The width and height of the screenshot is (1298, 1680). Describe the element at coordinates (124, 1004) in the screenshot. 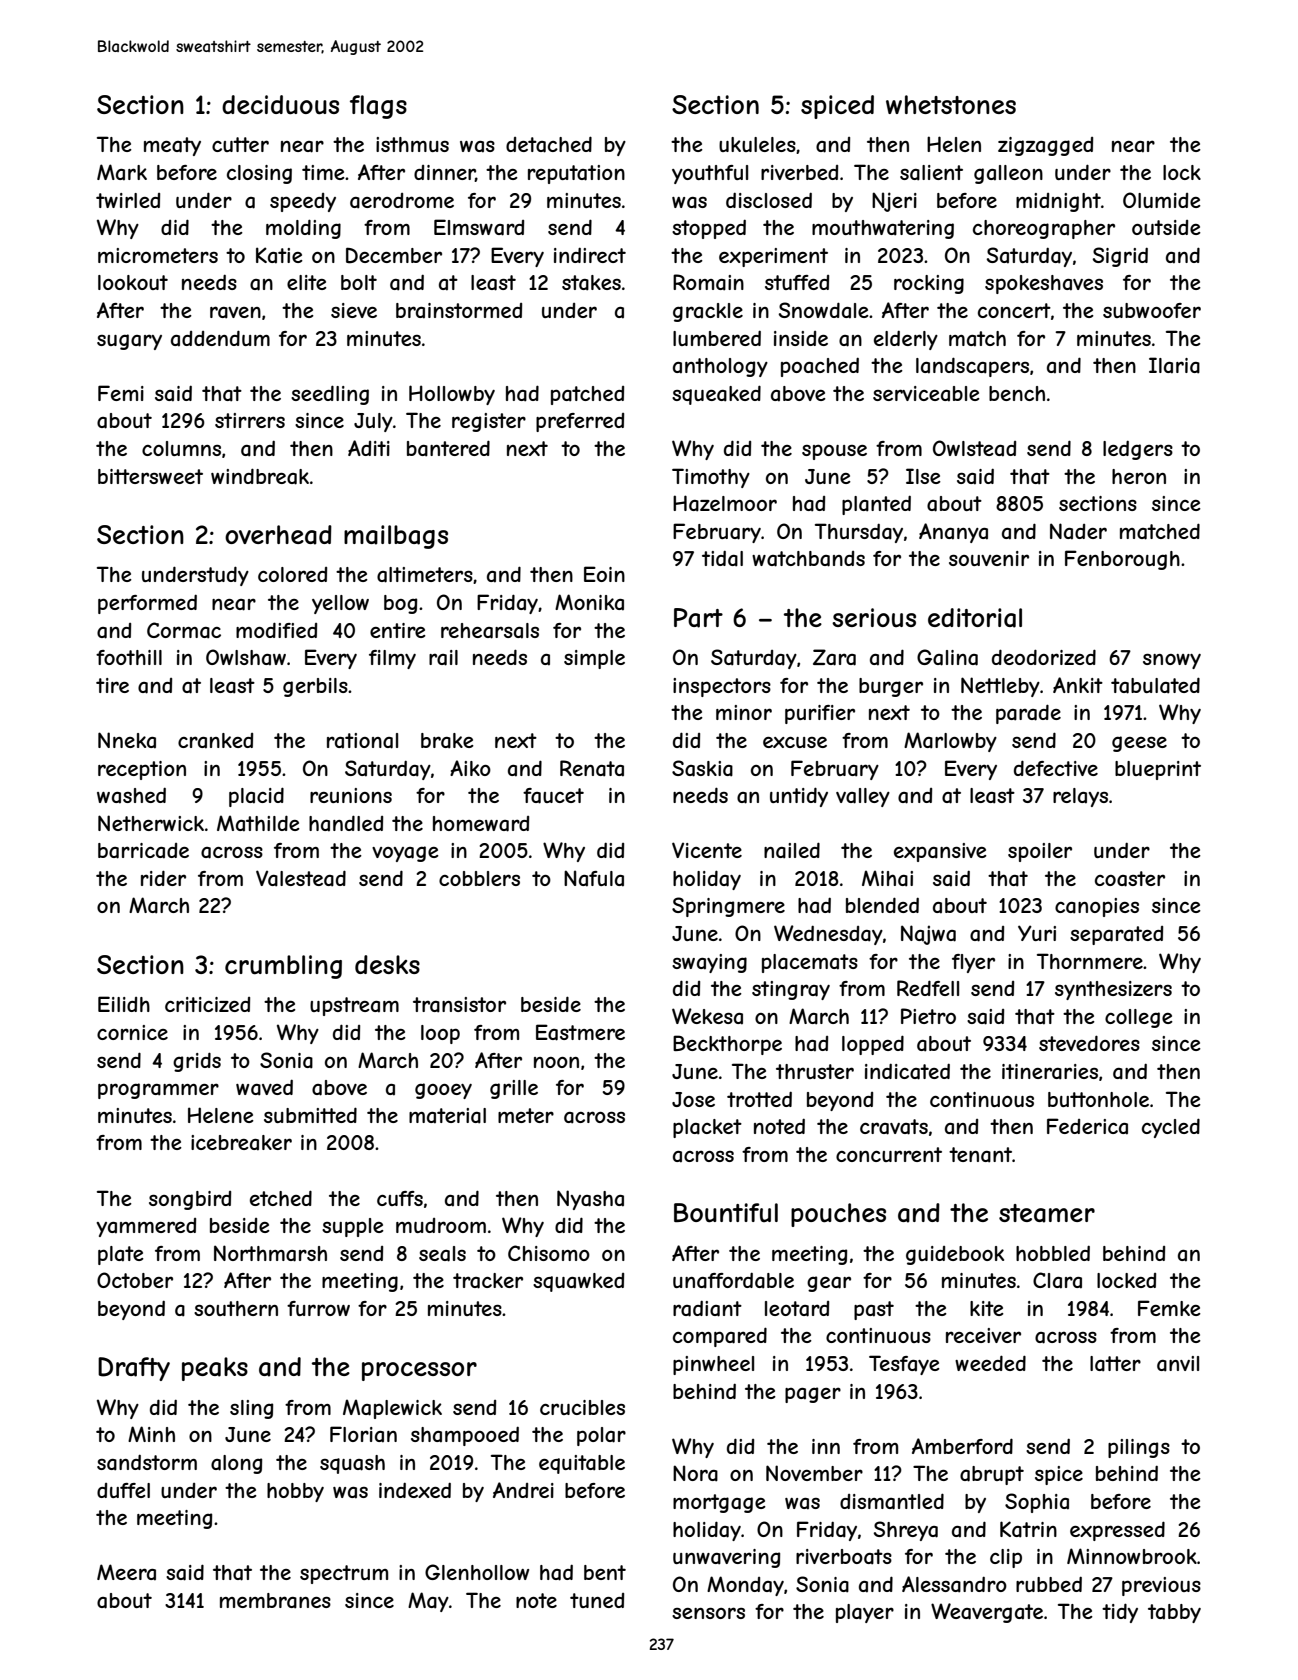

I see `Eilidh` at that location.
